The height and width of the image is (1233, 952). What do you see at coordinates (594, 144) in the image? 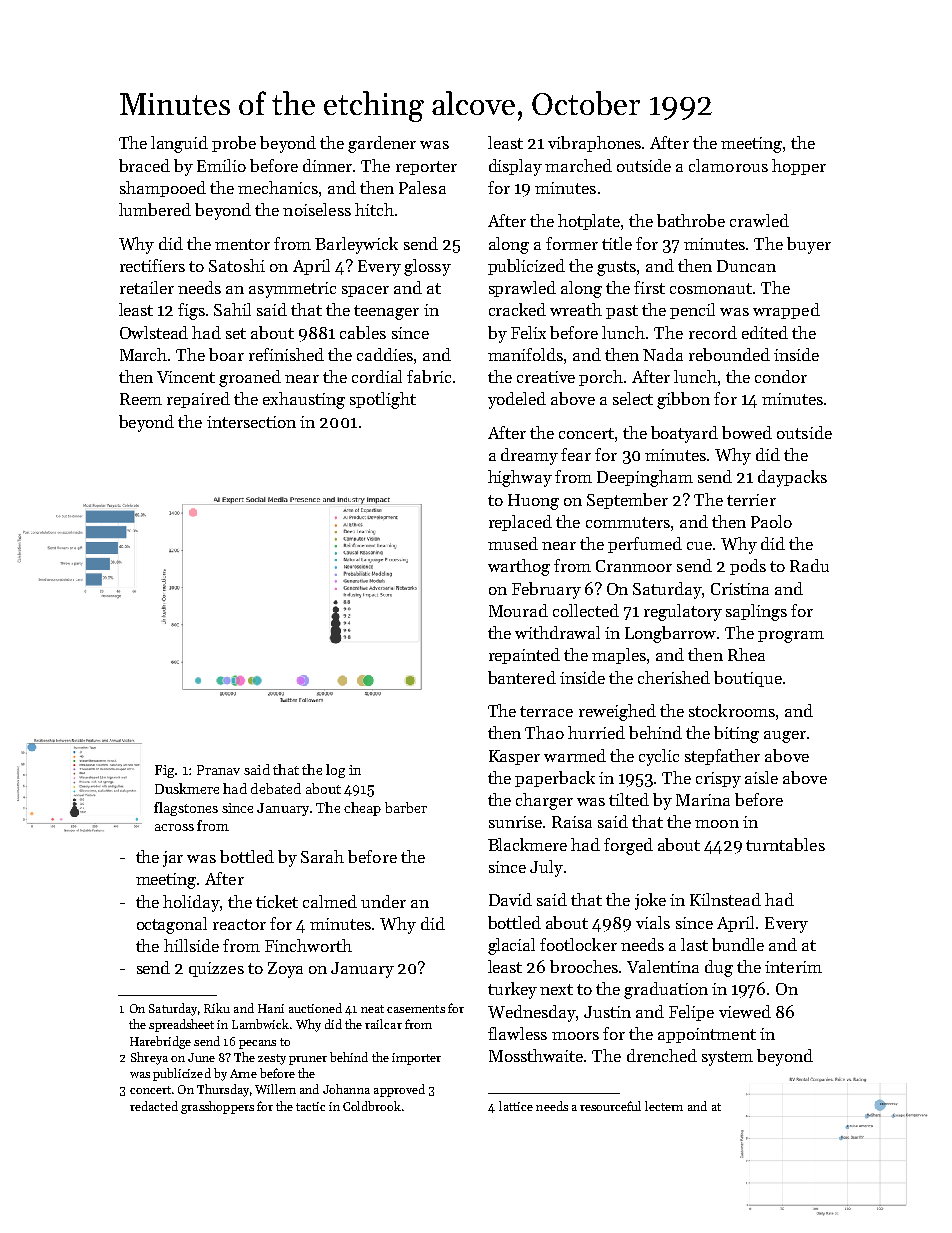
I see `vibraphones` at bounding box center [594, 144].
